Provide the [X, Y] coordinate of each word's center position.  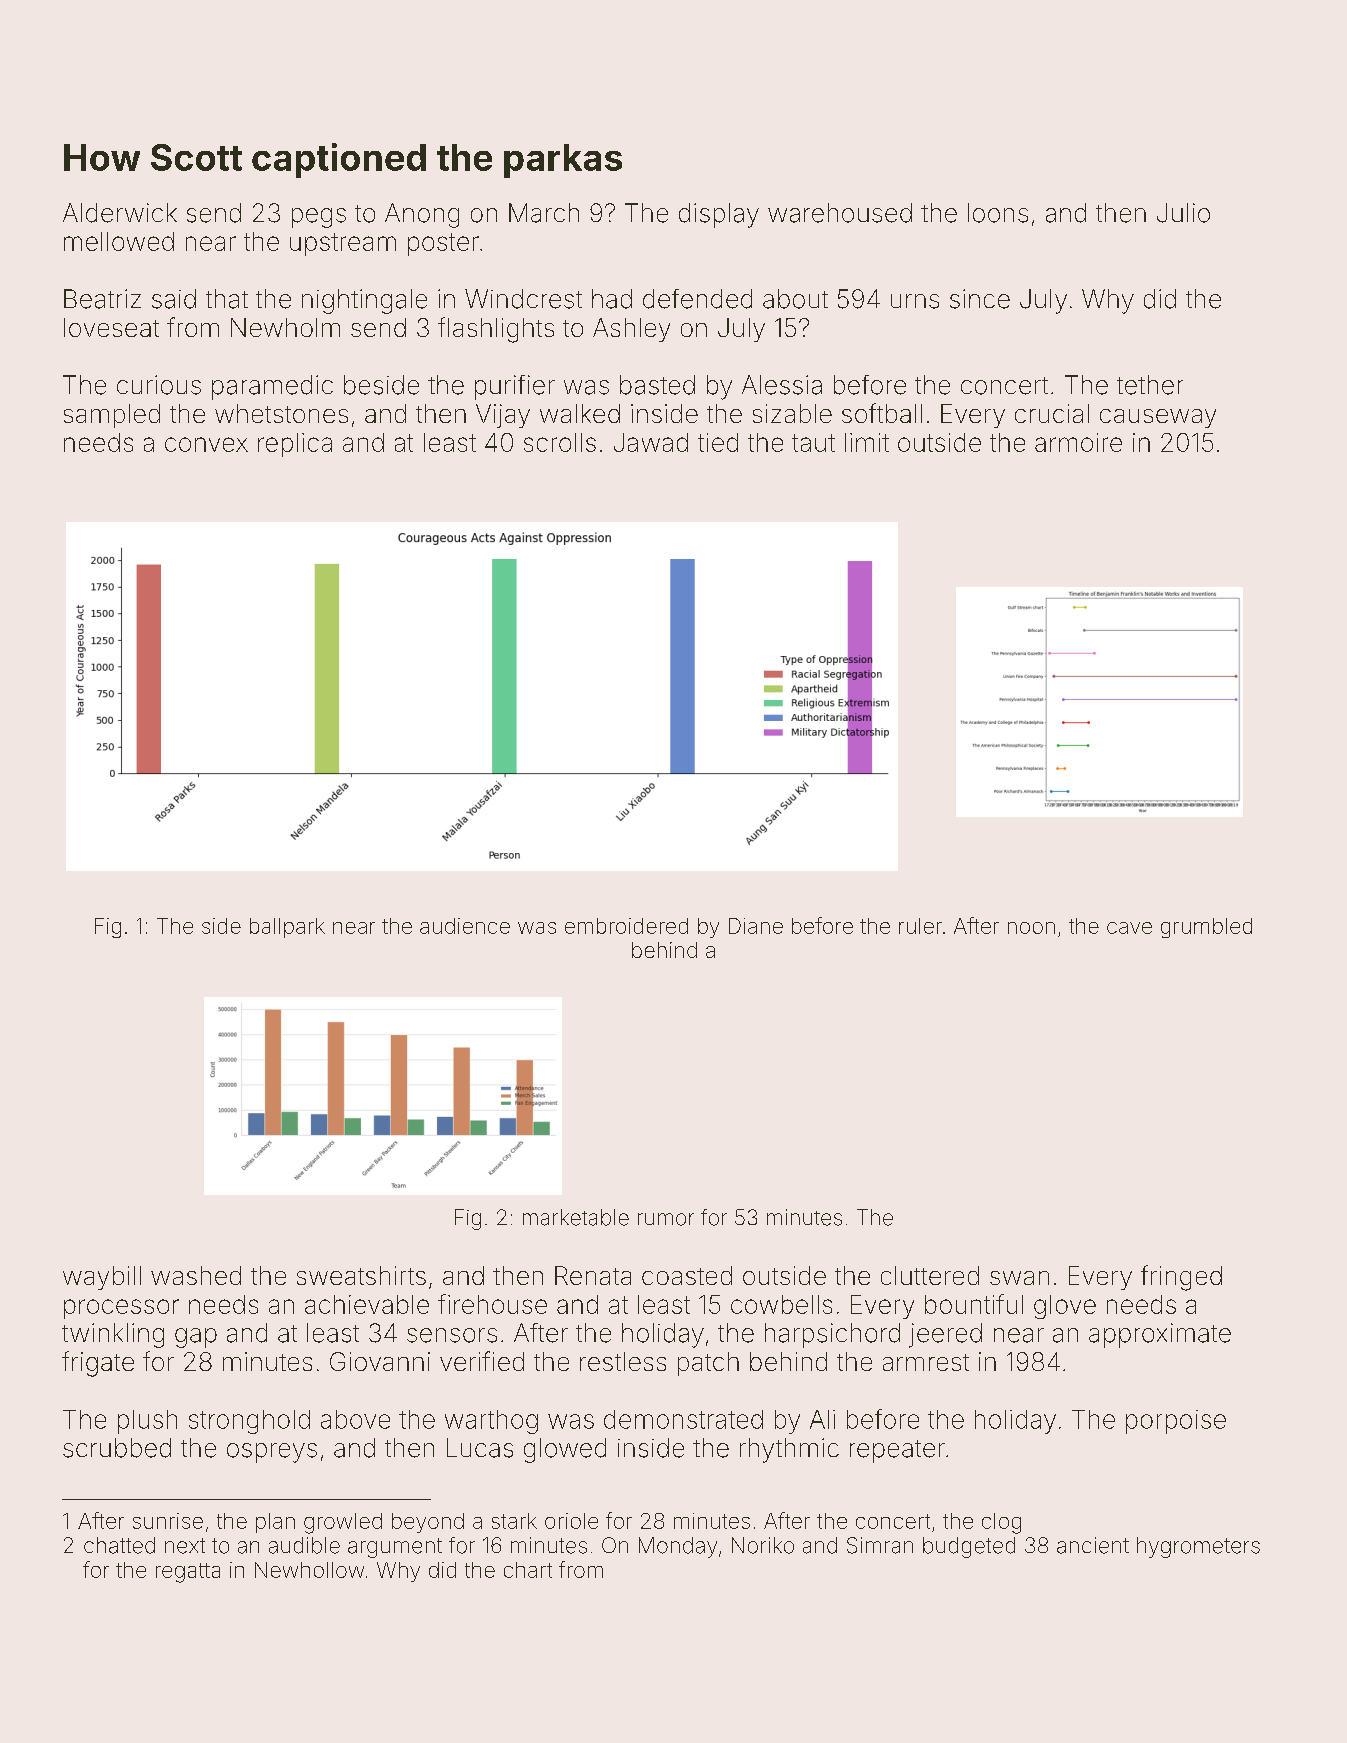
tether [1150, 385]
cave [1129, 928]
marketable [576, 1217]
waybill [102, 1278]
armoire [1078, 442]
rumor [666, 1219]
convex [206, 444]
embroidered [626, 926]
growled [343, 1523]
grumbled [1206, 928]
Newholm [285, 327]
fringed [1181, 1278]
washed [196, 1275]
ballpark [287, 928]
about [795, 299]
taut [813, 443]
